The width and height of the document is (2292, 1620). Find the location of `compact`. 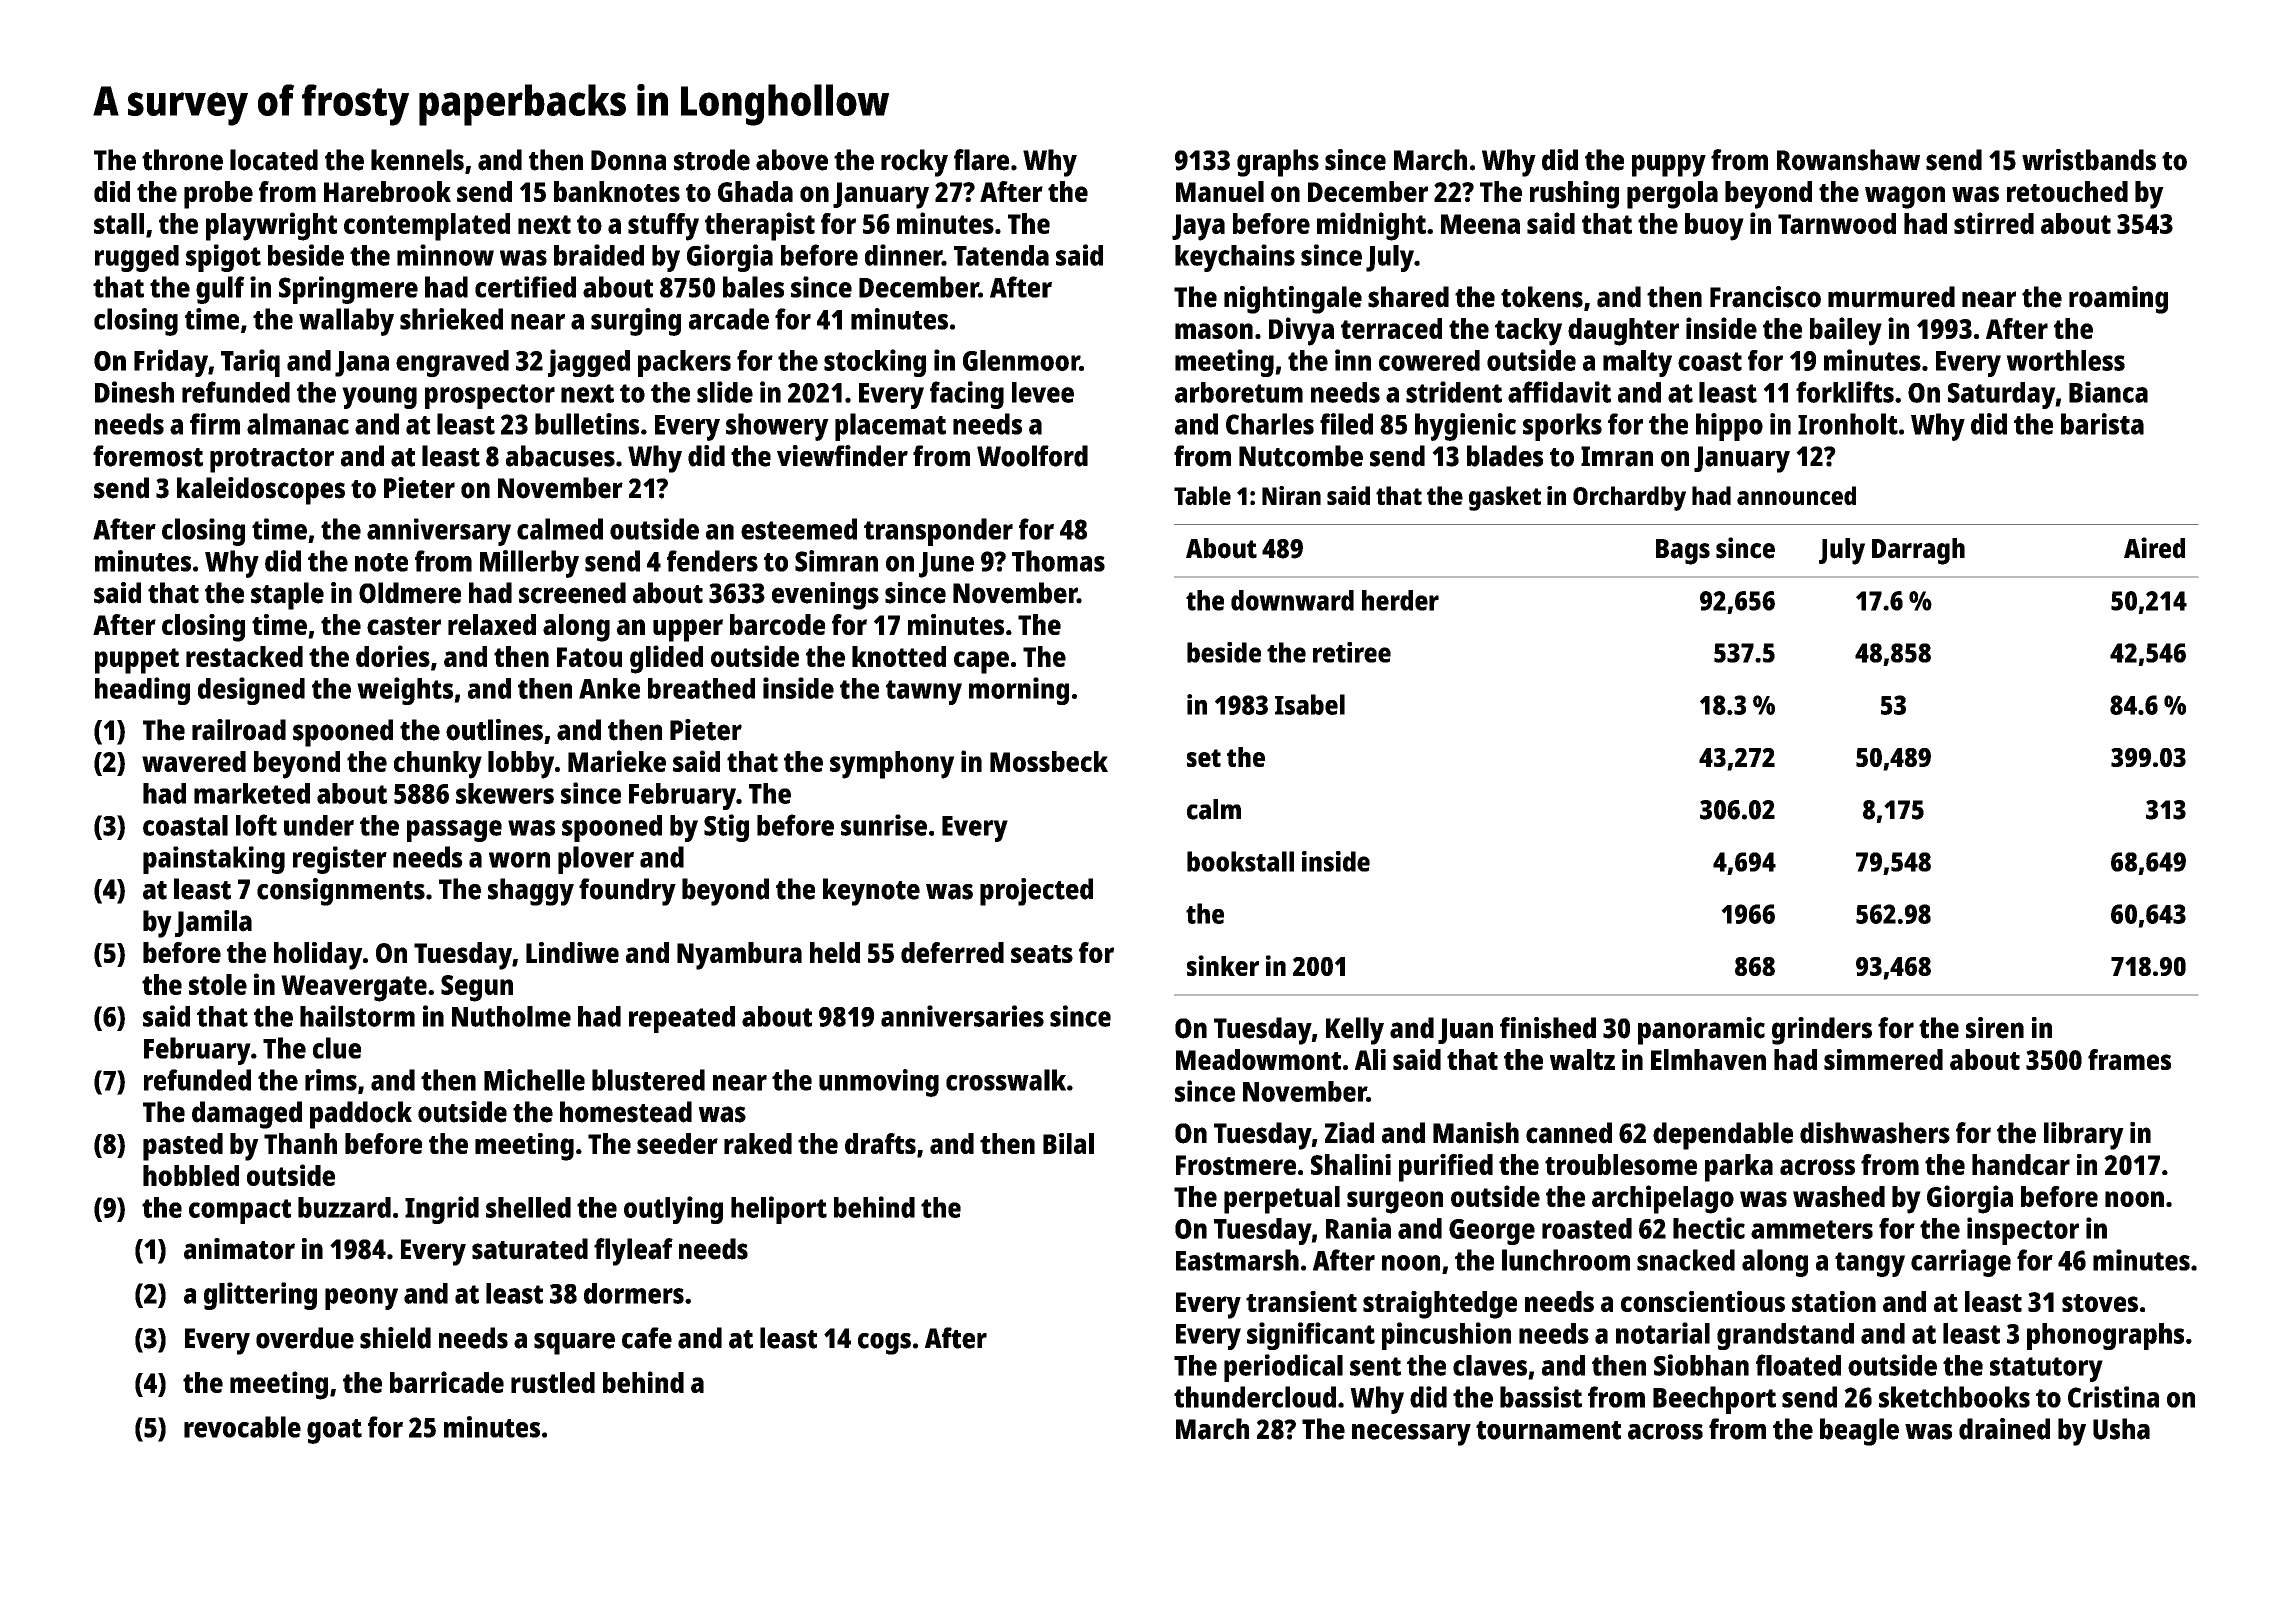

compact is located at coordinates (240, 1211).
